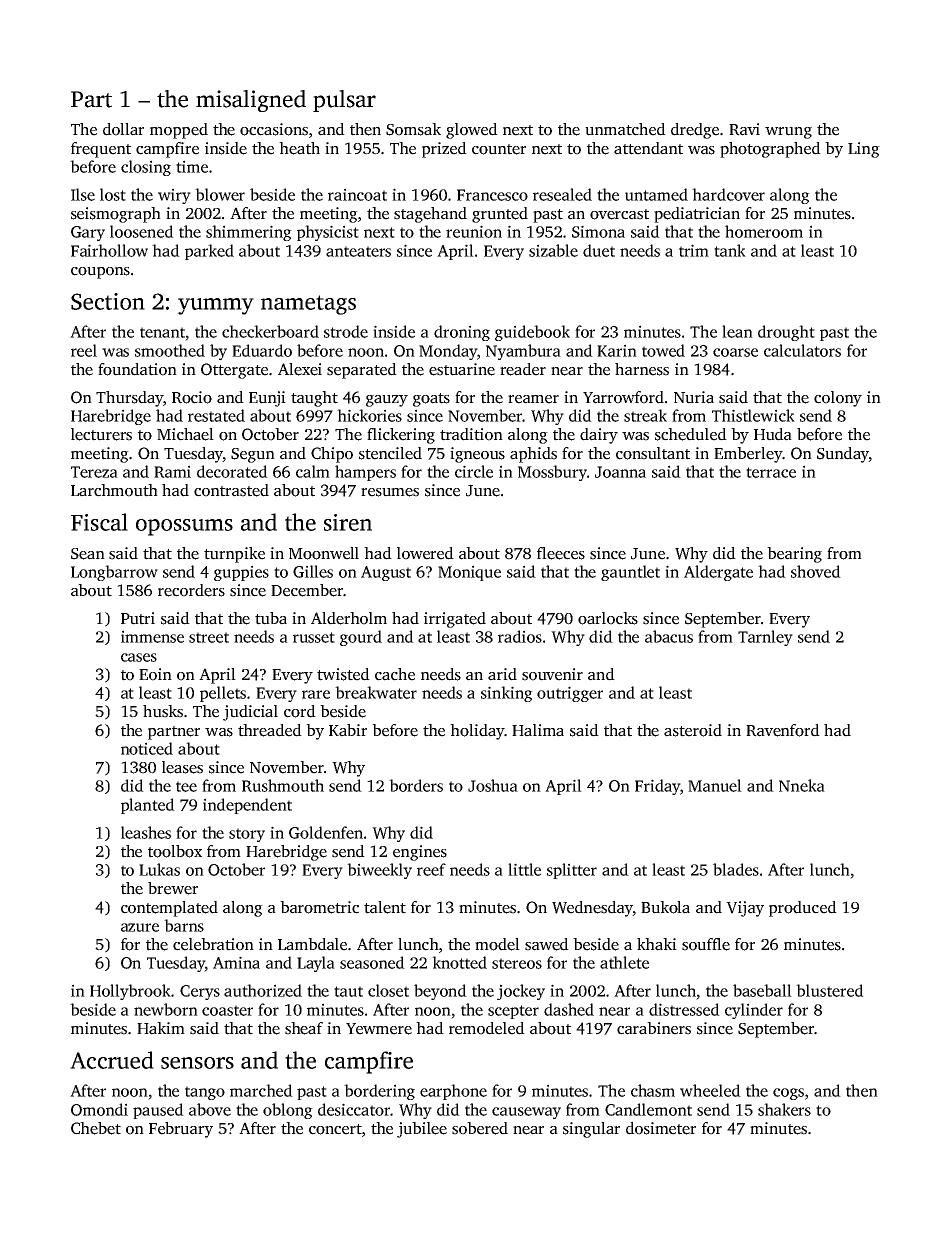 This screenshot has height=1233, width=952. What do you see at coordinates (192, 397) in the screenshot?
I see `Rocio` at bounding box center [192, 397].
